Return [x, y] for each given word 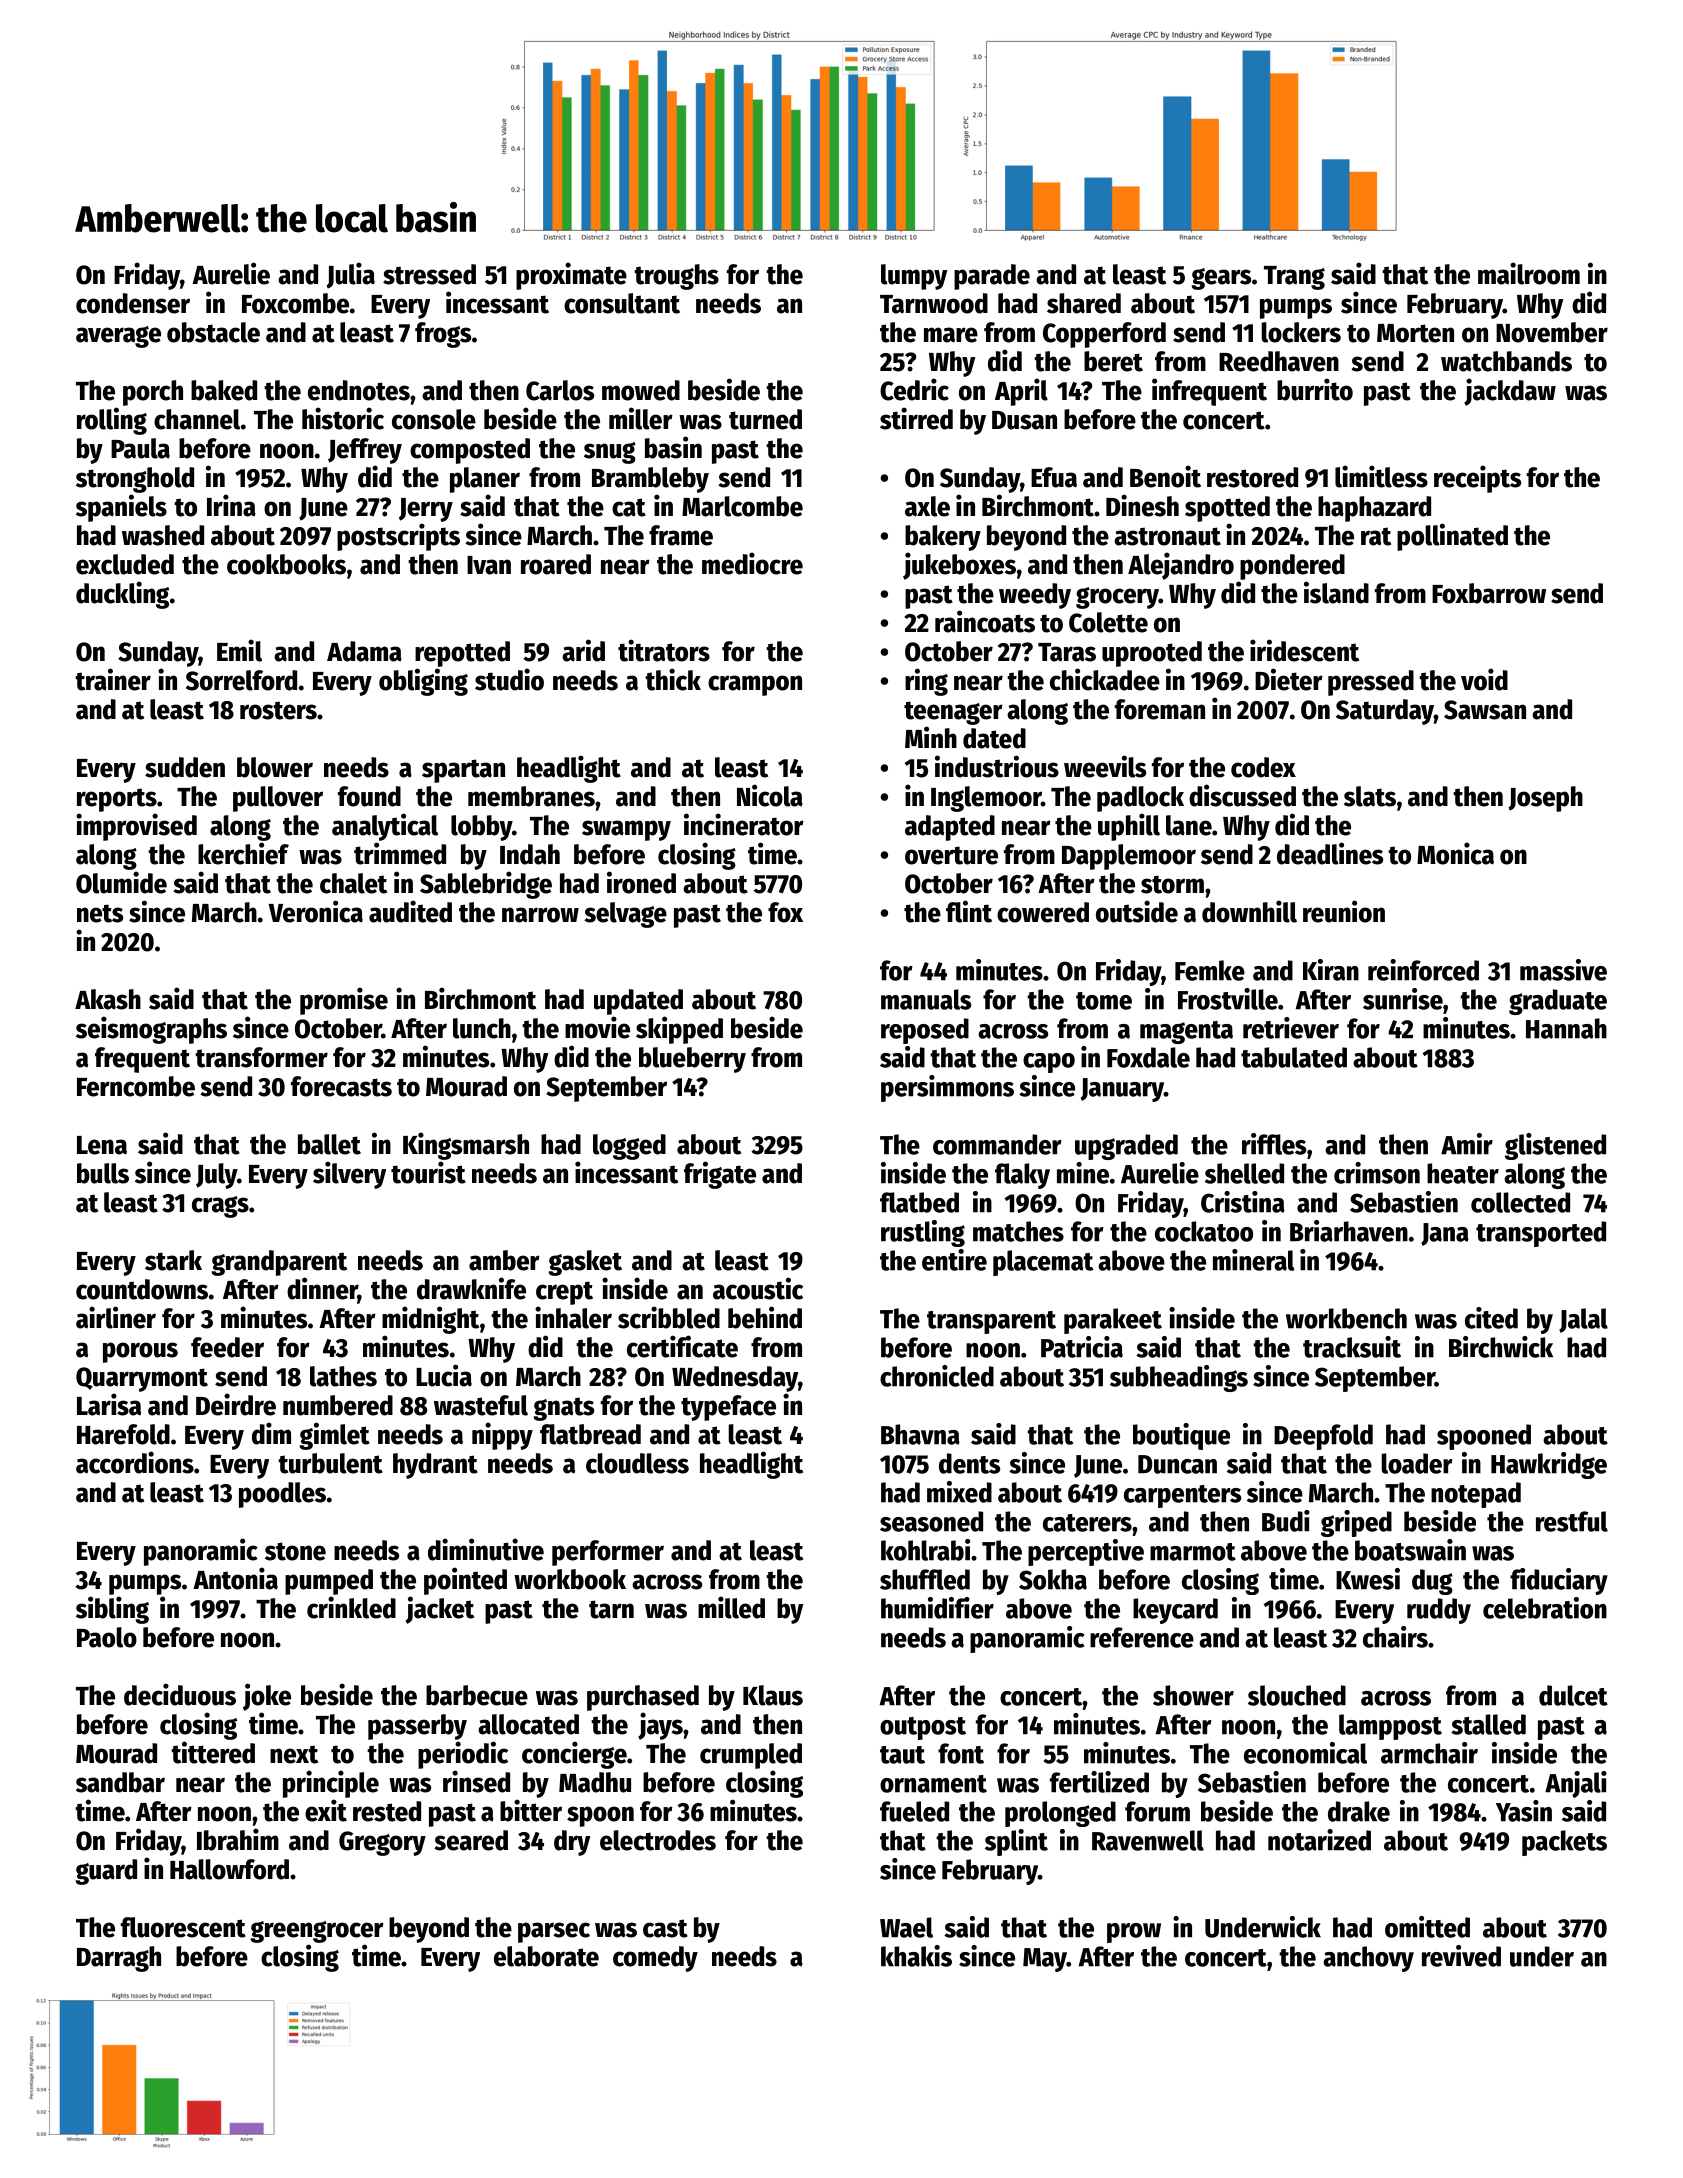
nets [100, 913]
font [961, 1753]
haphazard [1374, 509]
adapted [950, 828]
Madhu [595, 1782]
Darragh [119, 1959]
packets [1564, 1843]
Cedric [914, 389]
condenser [133, 303]
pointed [465, 1581]
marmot [1193, 1552]
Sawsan [1485, 710]
